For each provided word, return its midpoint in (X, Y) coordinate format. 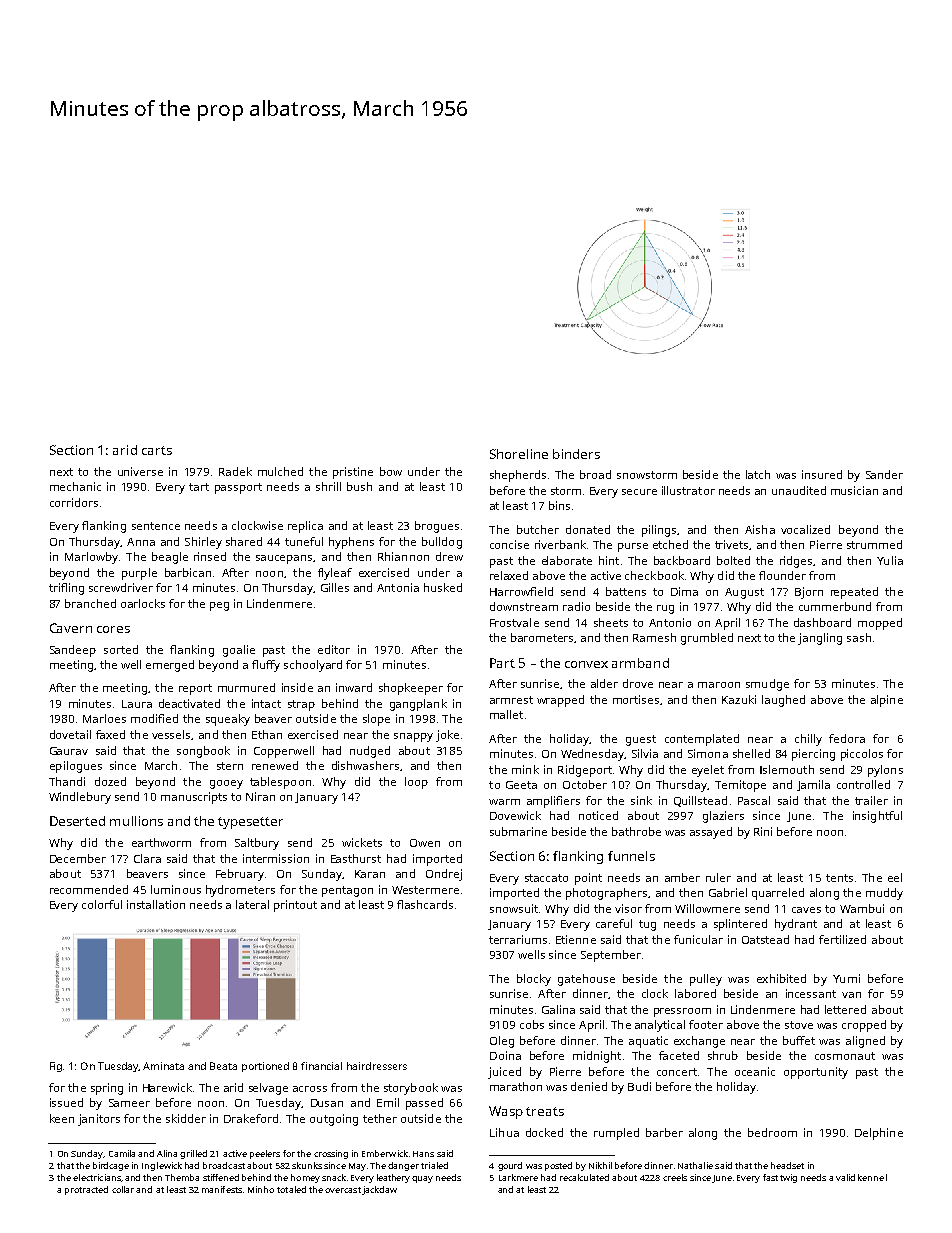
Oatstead (765, 939)
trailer (871, 800)
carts (157, 450)
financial (321, 1066)
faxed (110, 734)
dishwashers (365, 765)
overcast (343, 1190)
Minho (261, 1189)
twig (788, 1178)
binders (576, 454)
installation (156, 904)
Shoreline (519, 454)
